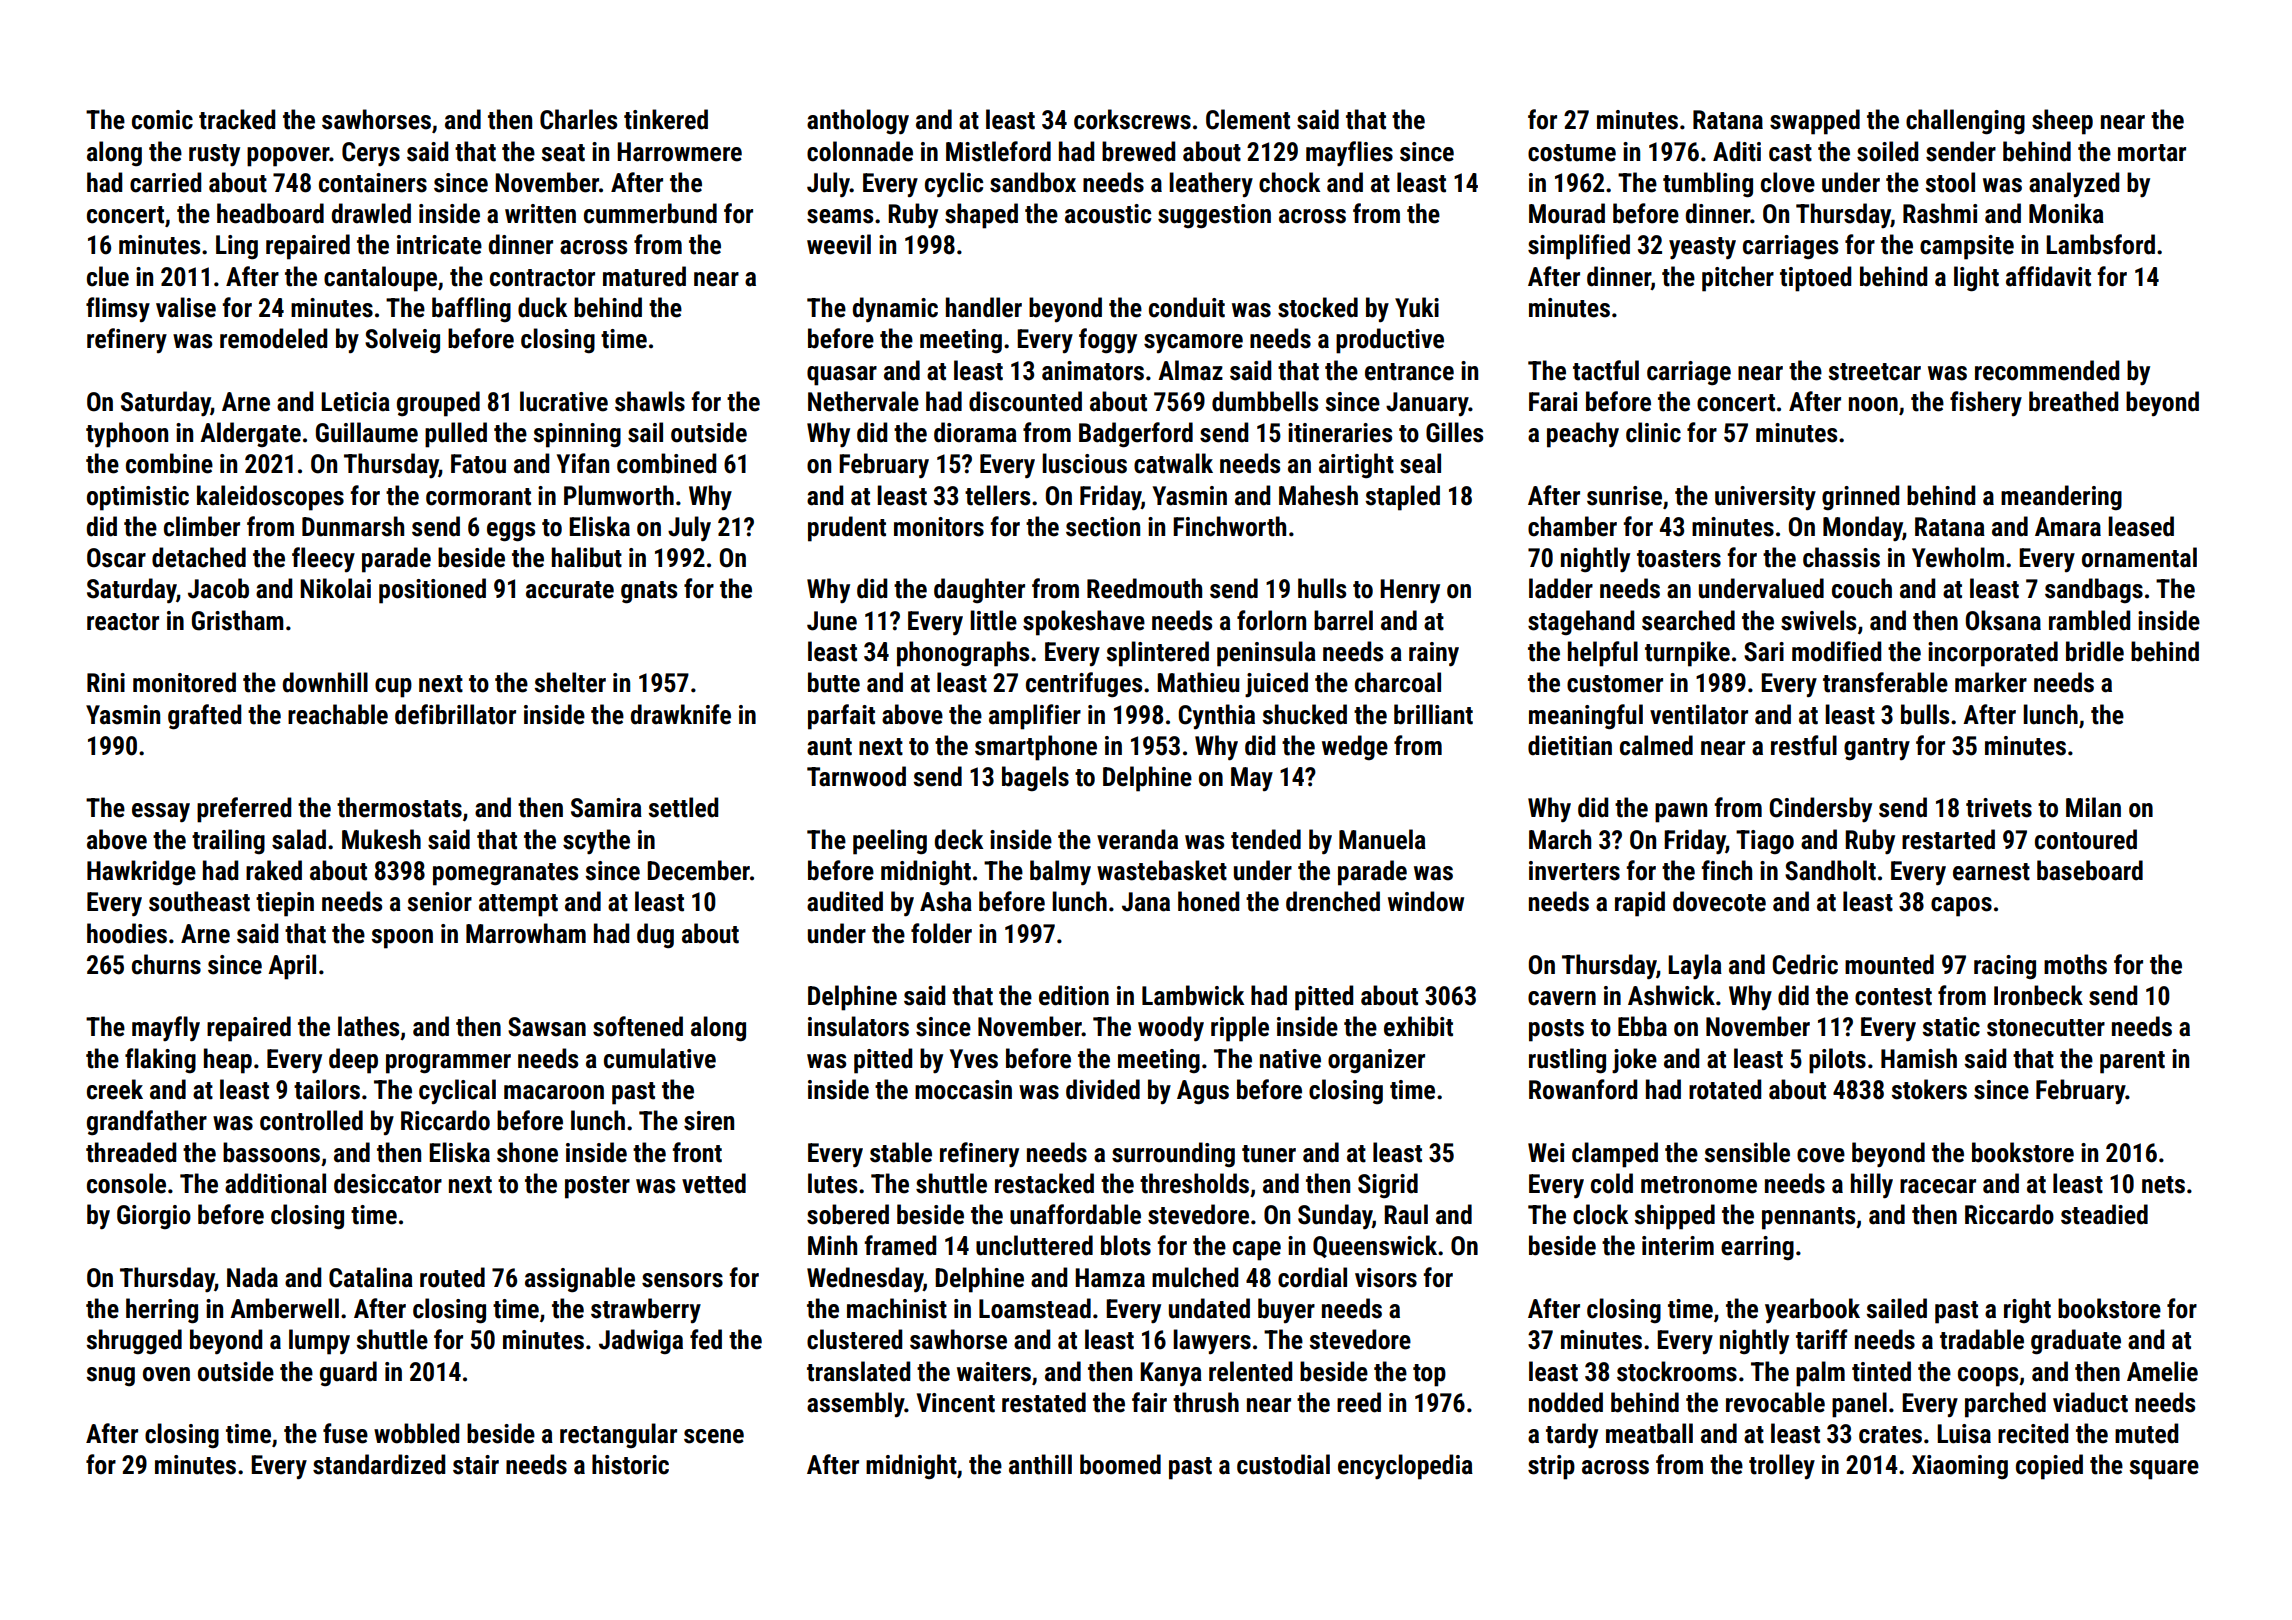  Describe the element at coordinates (204, 717) in the page. I see `grafted` at that location.
